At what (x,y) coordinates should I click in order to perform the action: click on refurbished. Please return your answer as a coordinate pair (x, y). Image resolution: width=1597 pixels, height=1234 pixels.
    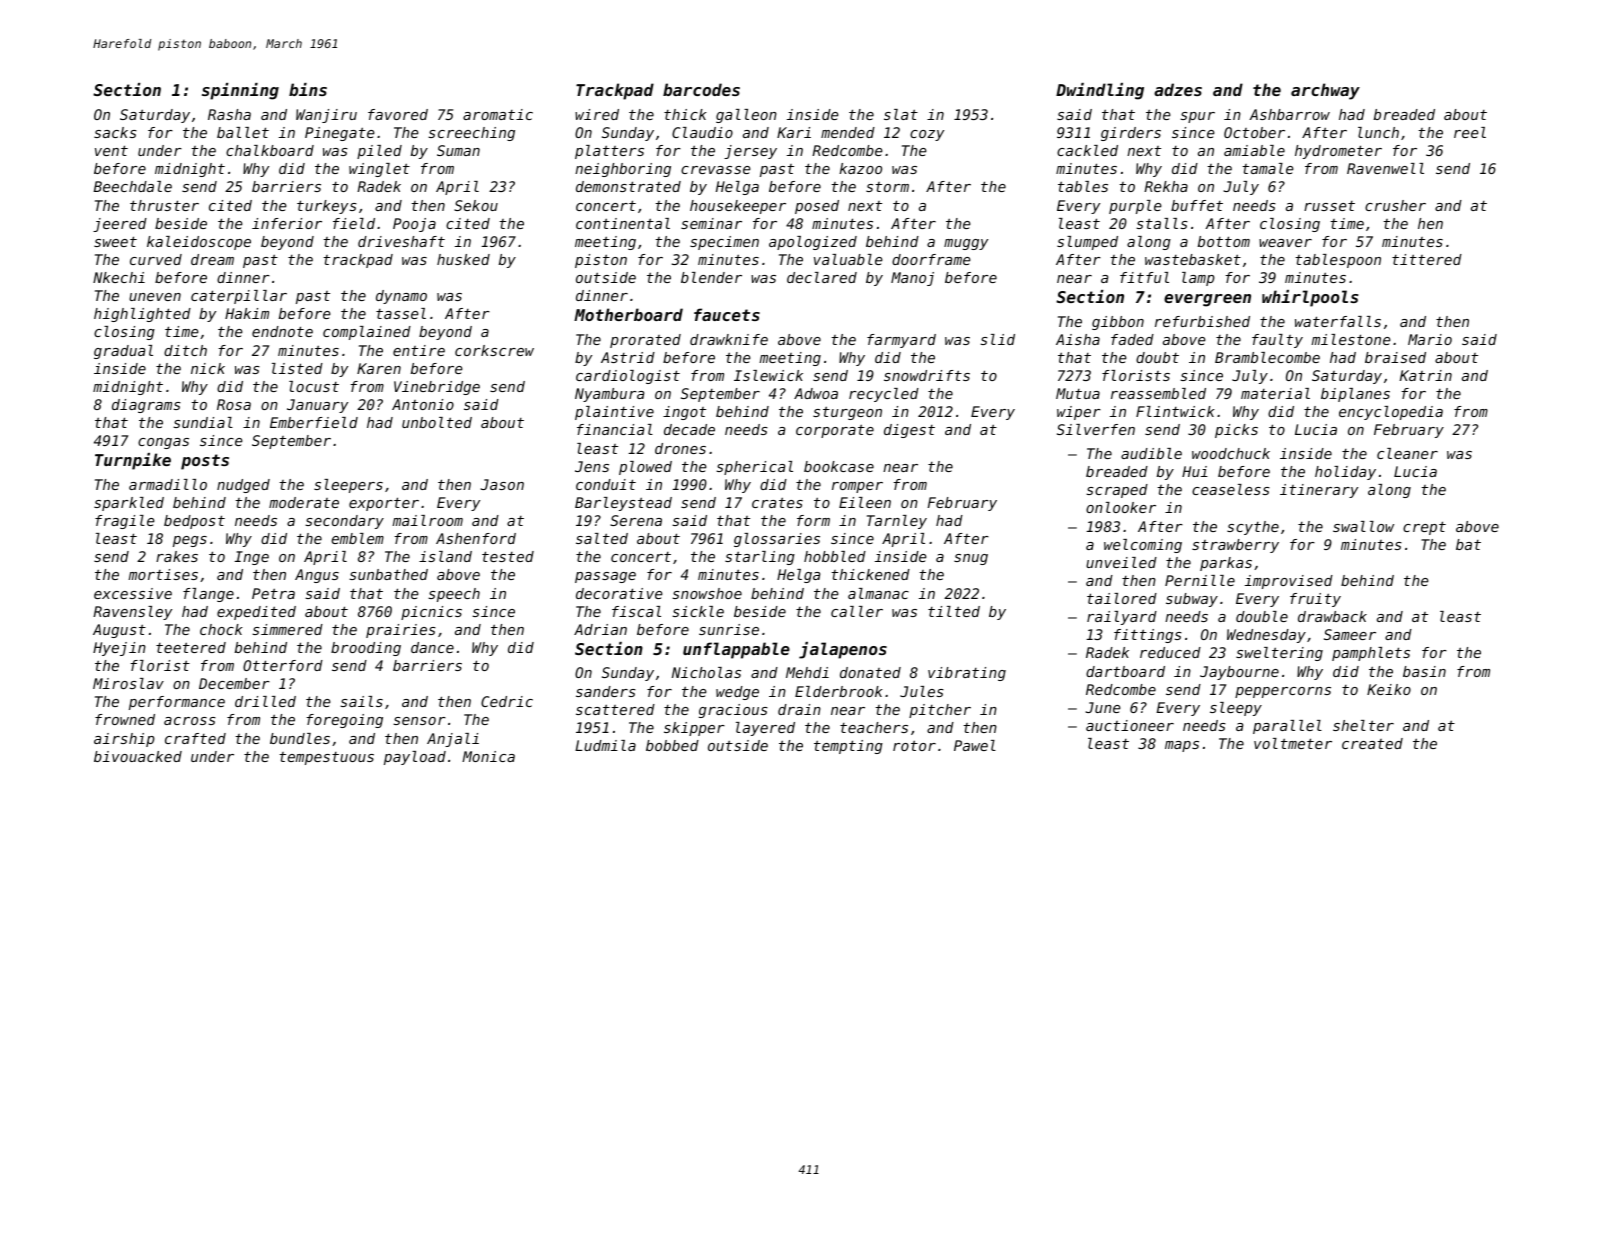
    Looking at the image, I should click on (1202, 321).
